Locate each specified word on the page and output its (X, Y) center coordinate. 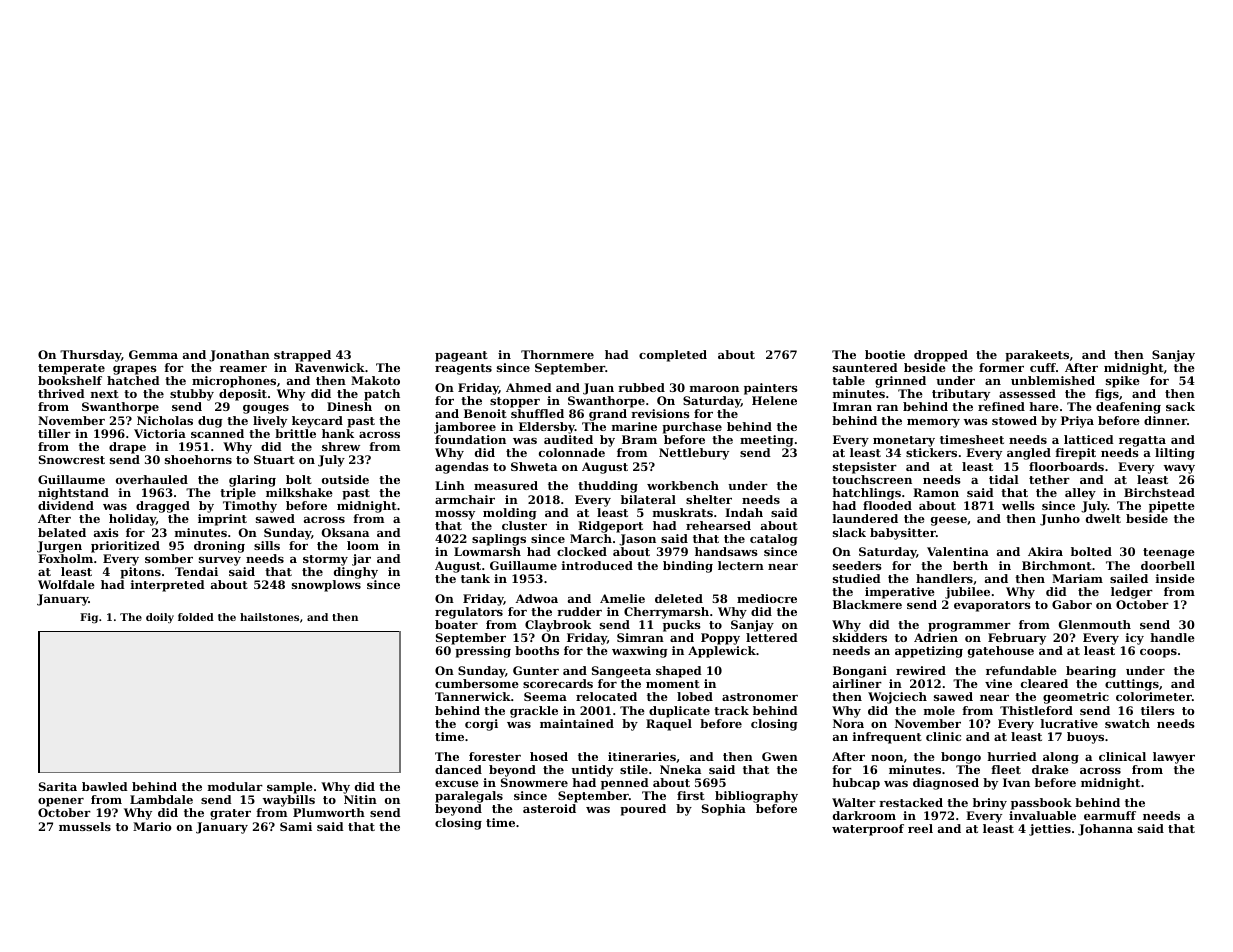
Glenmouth (1095, 624)
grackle (534, 712)
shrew (341, 446)
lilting (1175, 454)
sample (290, 788)
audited (568, 439)
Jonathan (239, 356)
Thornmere (557, 354)
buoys (1085, 738)
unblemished (1053, 380)
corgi (481, 725)
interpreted (168, 586)
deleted (679, 598)
